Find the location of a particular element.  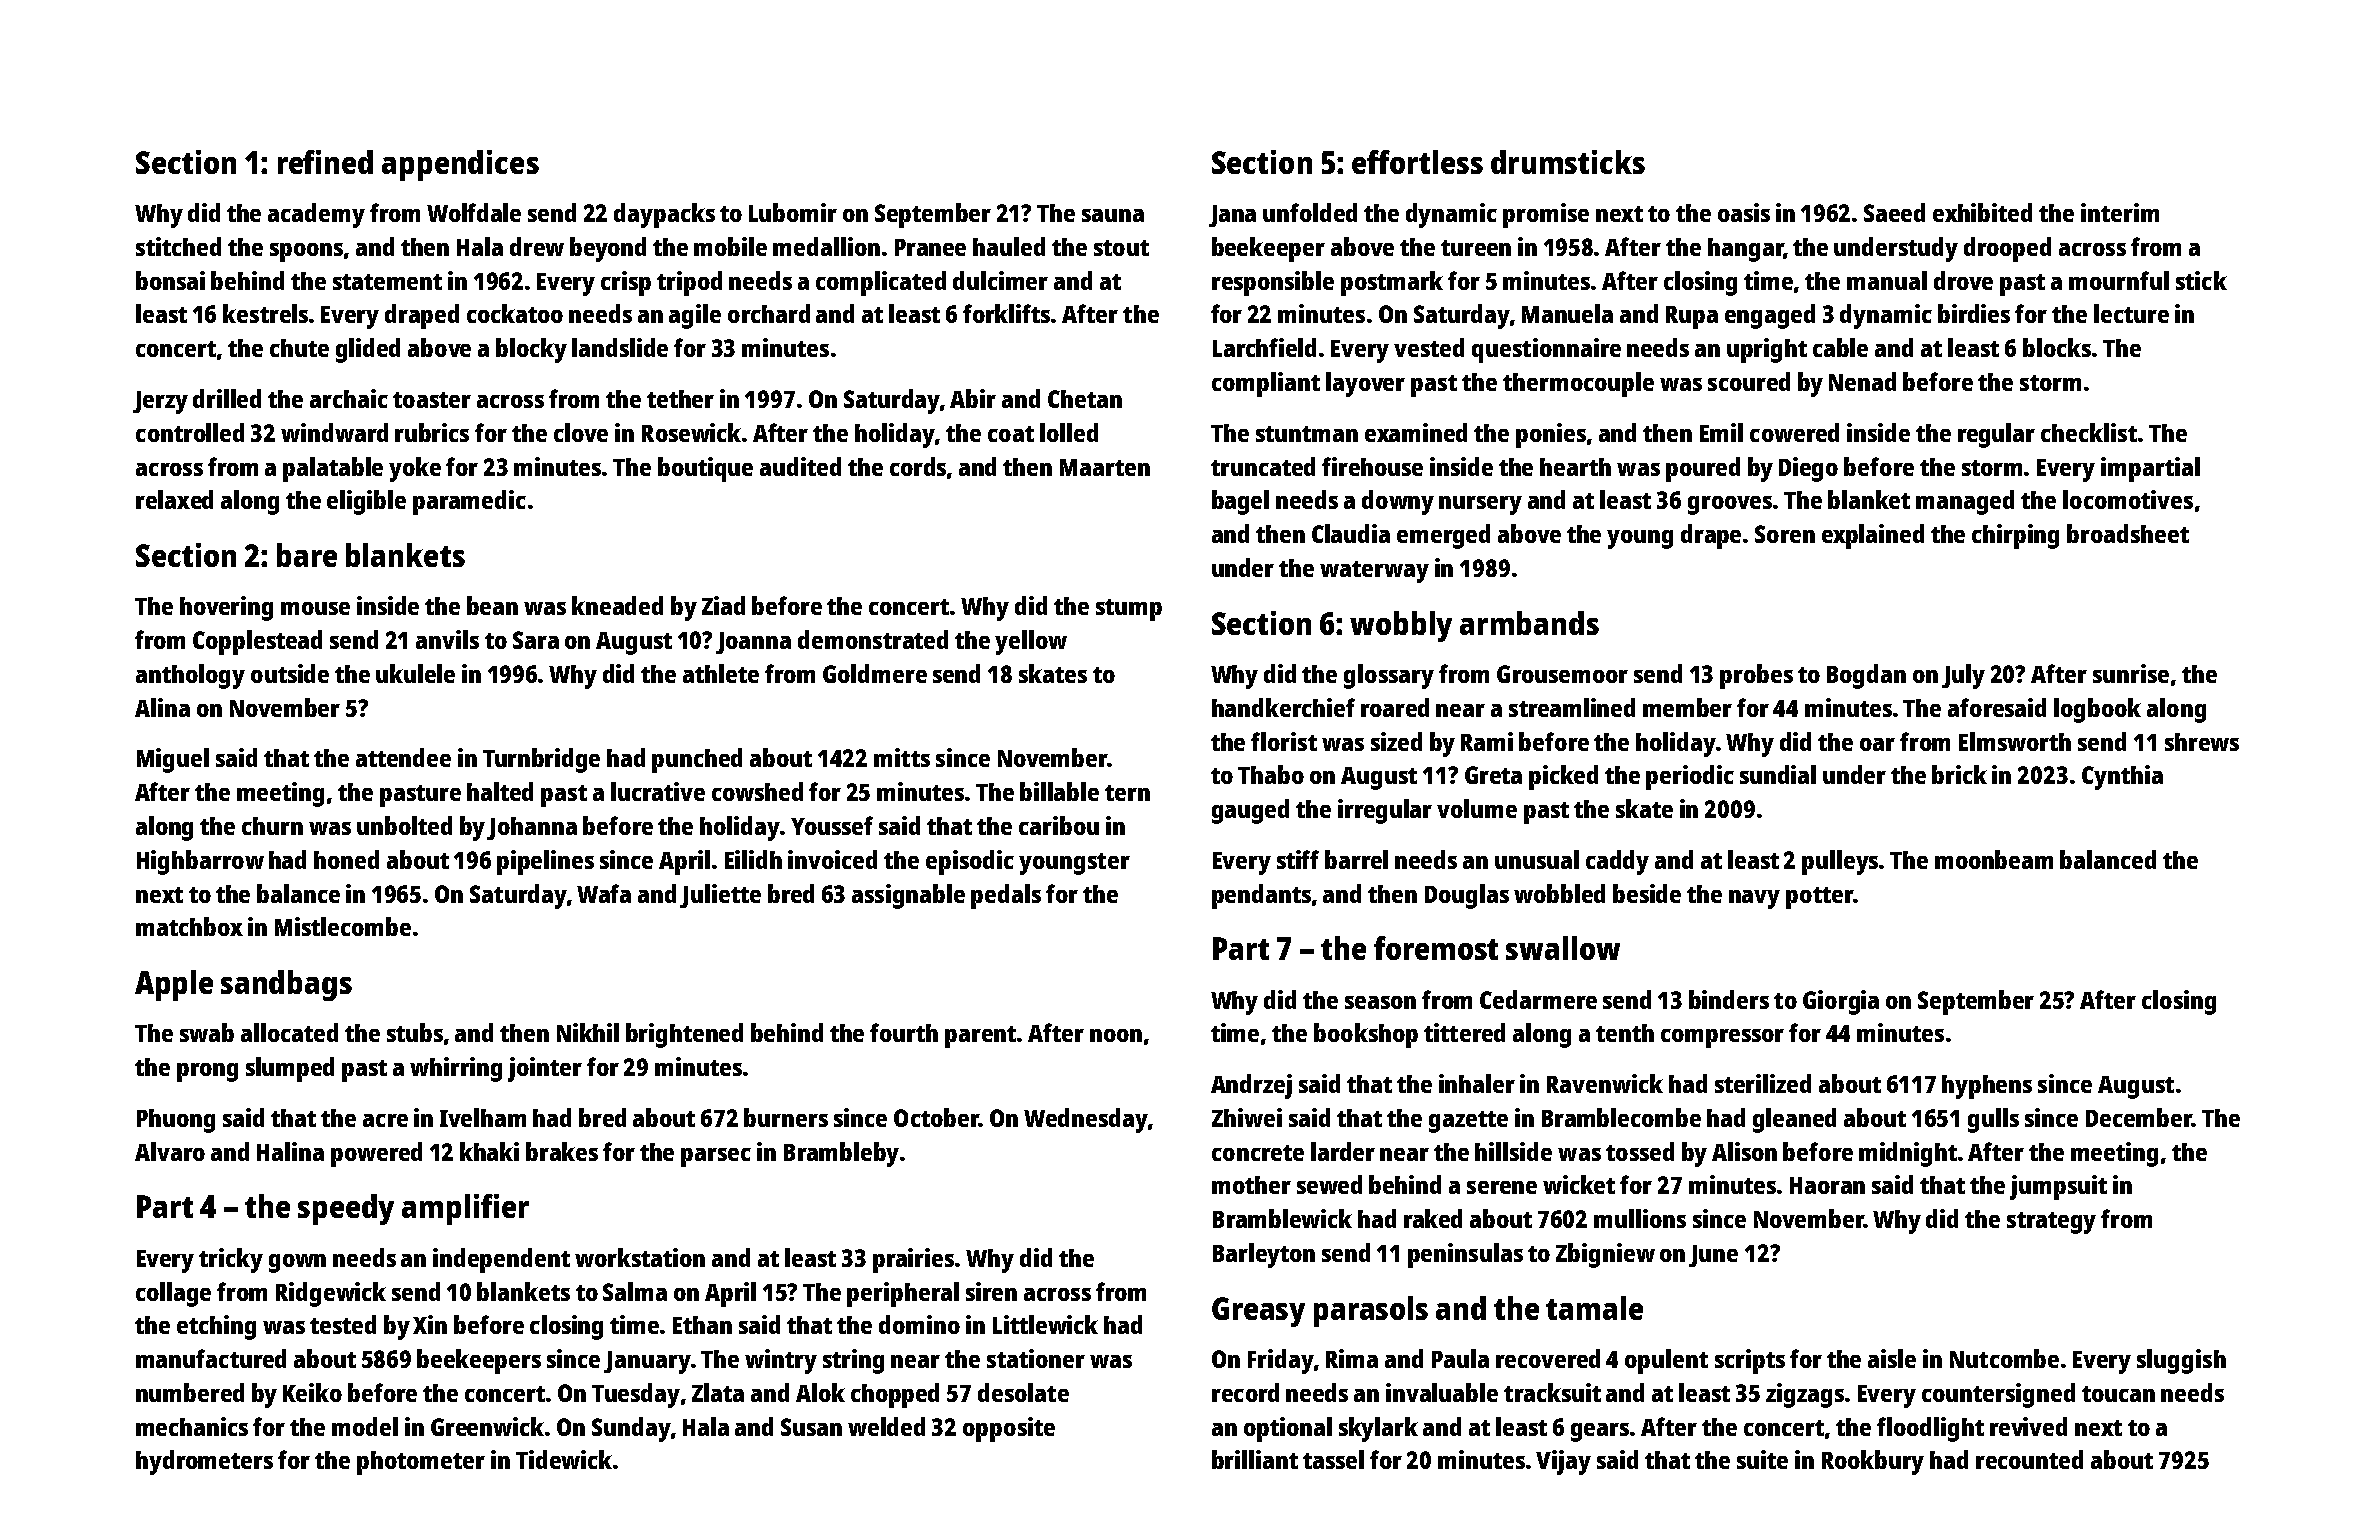

interim is located at coordinates (2120, 212).
